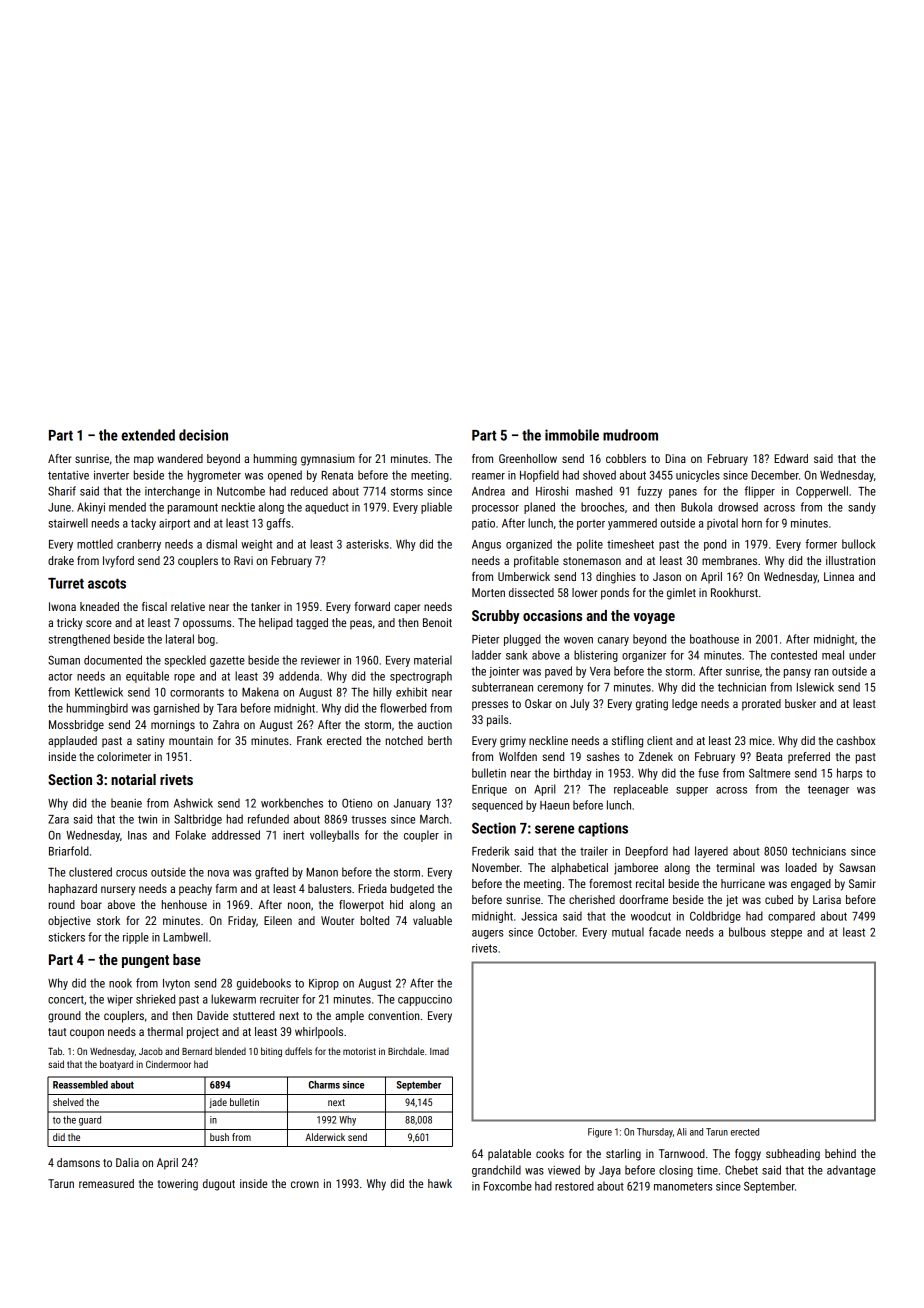  Describe the element at coordinates (106, 1183) in the document. I see `remeasured` at that location.
